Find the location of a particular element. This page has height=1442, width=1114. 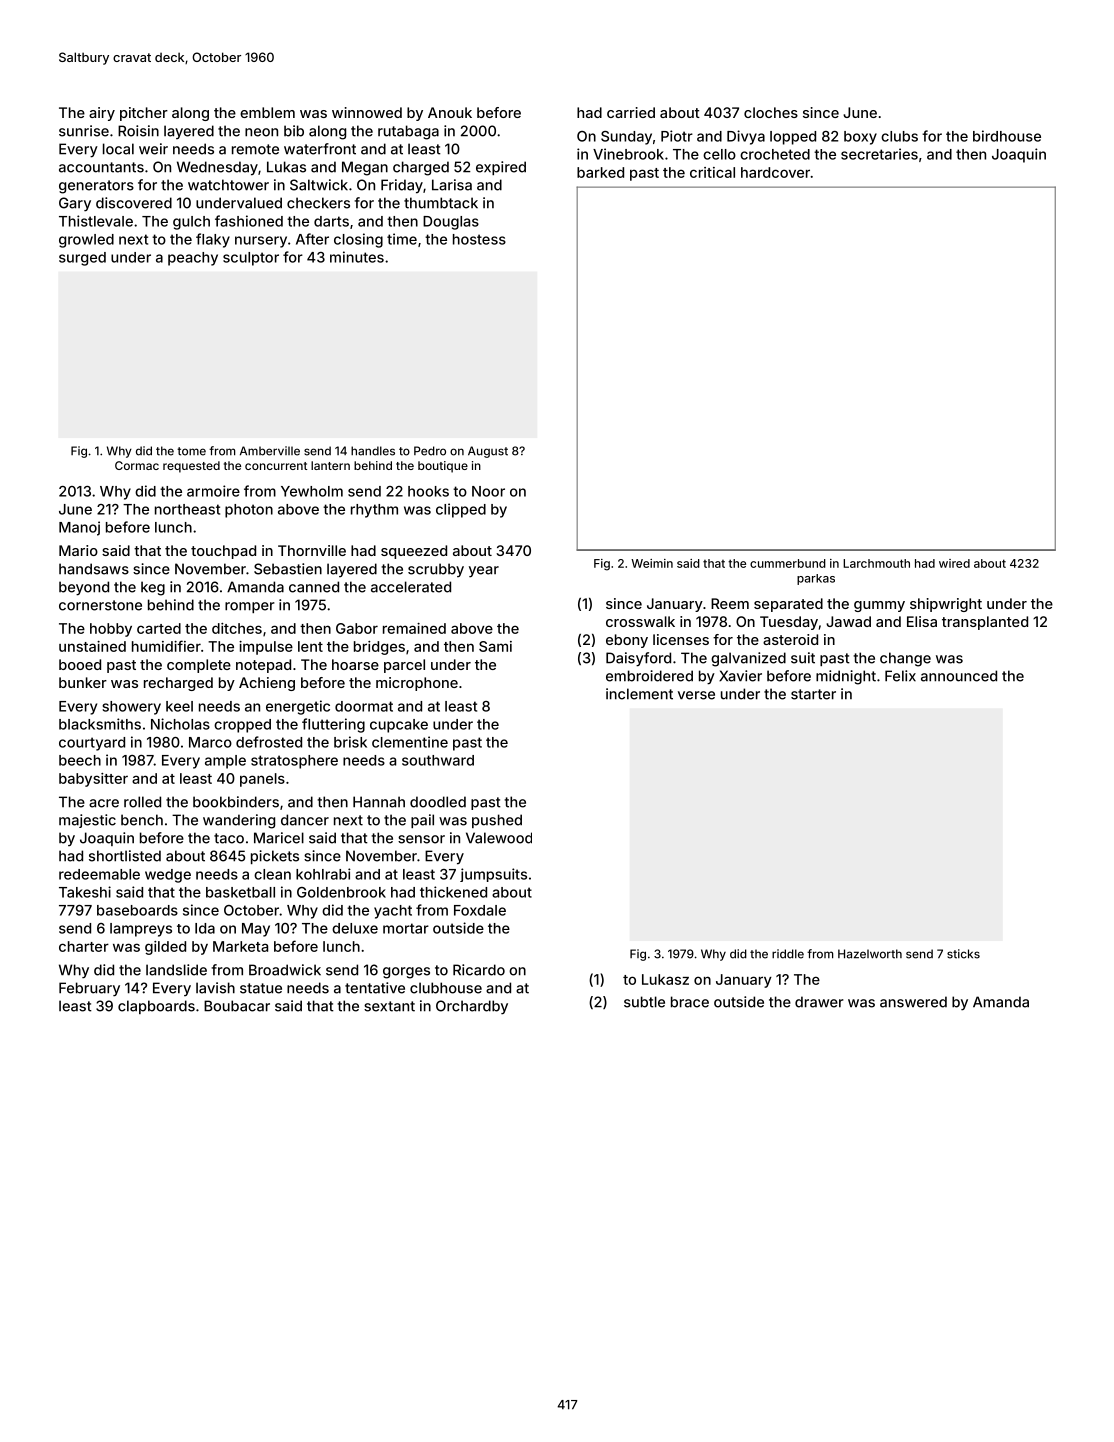

Hazelworth is located at coordinates (870, 954).
